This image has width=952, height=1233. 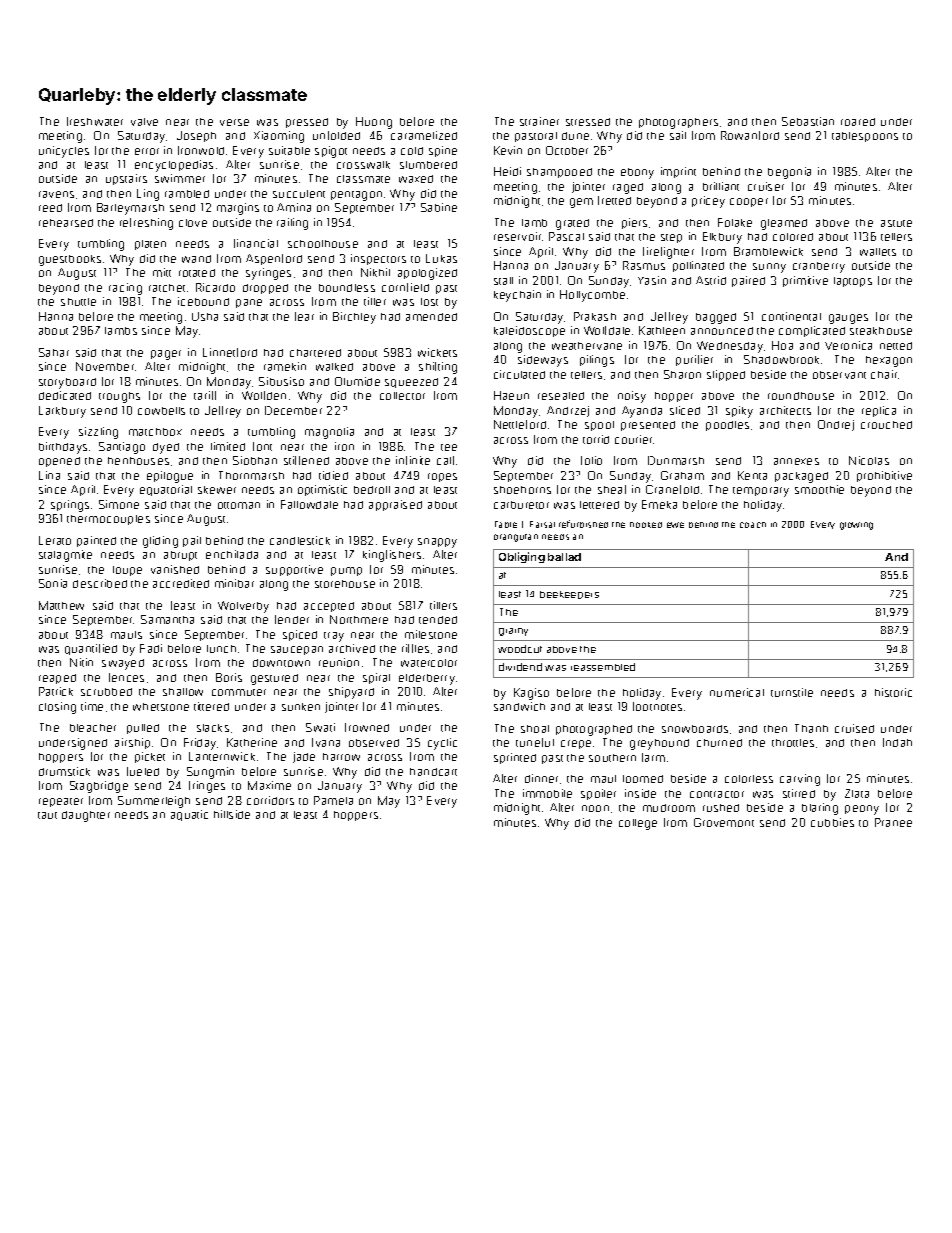 I want to click on archived, so click(x=352, y=648).
